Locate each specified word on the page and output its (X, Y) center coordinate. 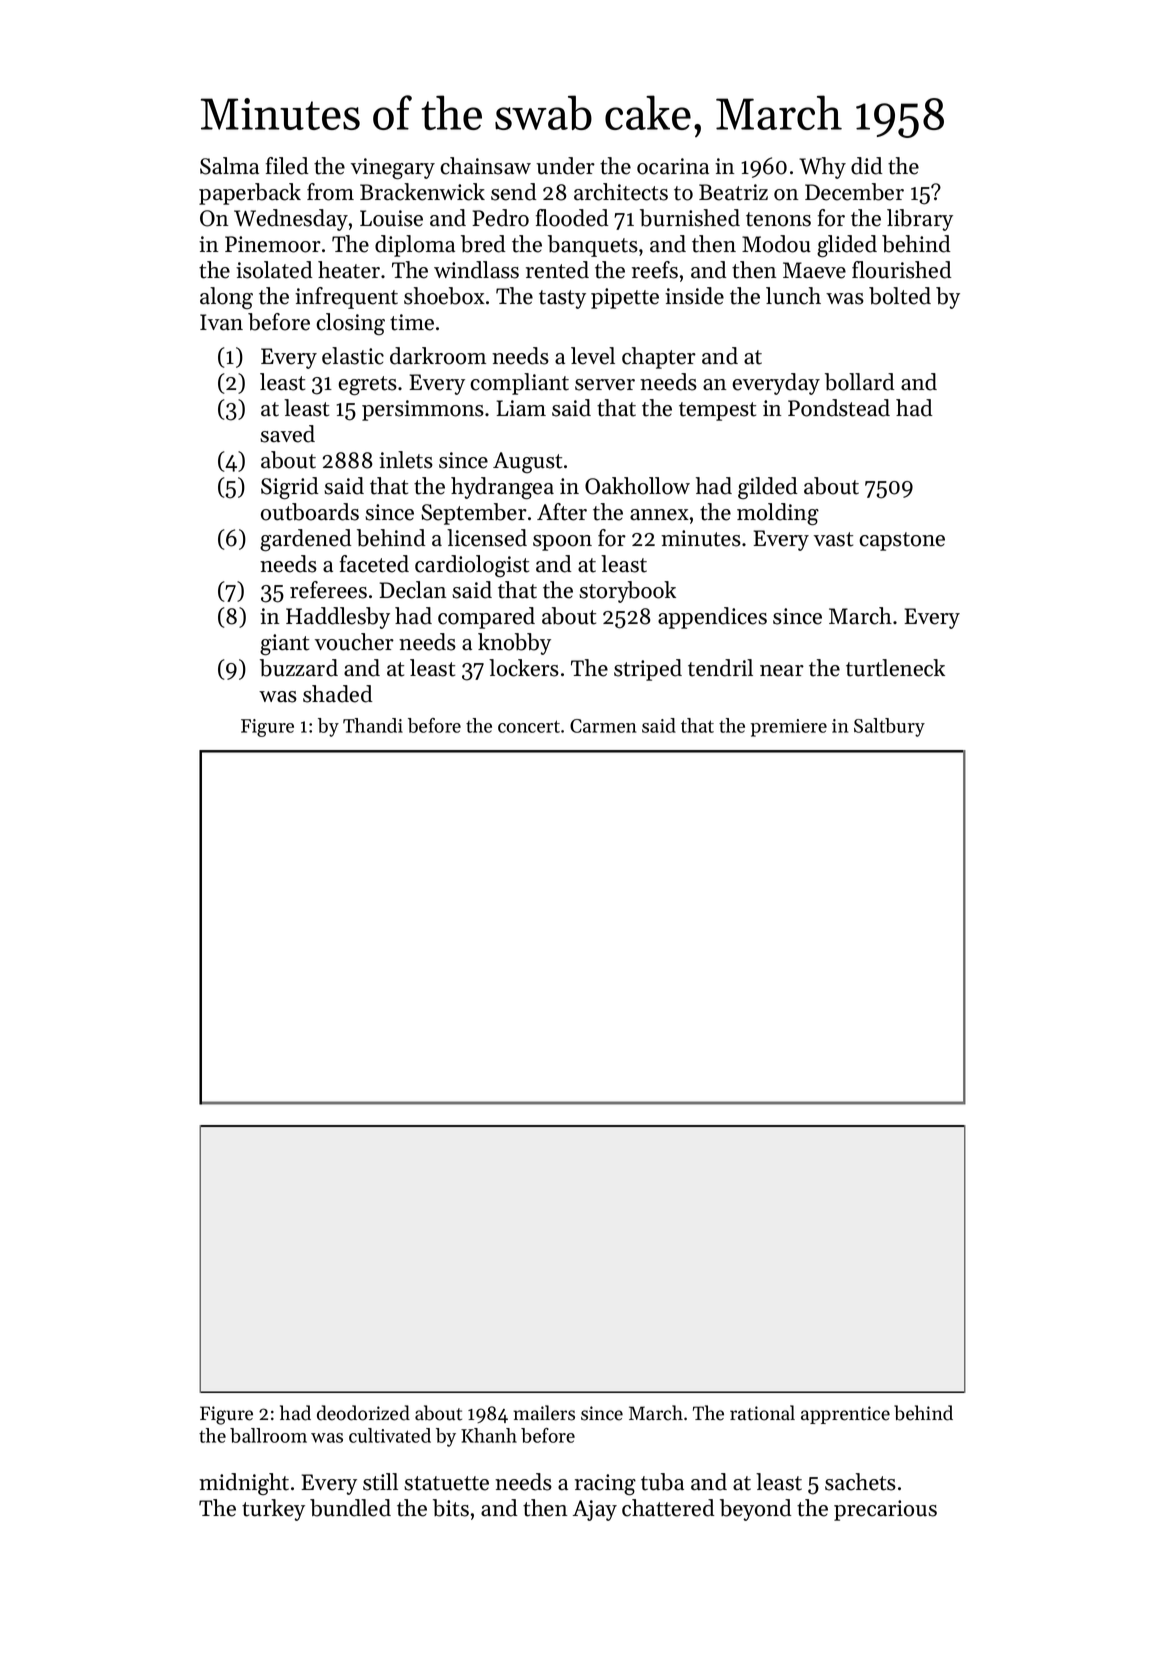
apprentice (845, 1415)
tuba (662, 1482)
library (920, 220)
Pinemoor (273, 244)
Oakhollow (637, 486)
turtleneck (895, 668)
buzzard (299, 668)
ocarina (673, 166)
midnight (244, 1484)
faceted (374, 564)
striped (648, 670)
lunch (793, 296)
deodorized (363, 1413)
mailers (544, 1413)
